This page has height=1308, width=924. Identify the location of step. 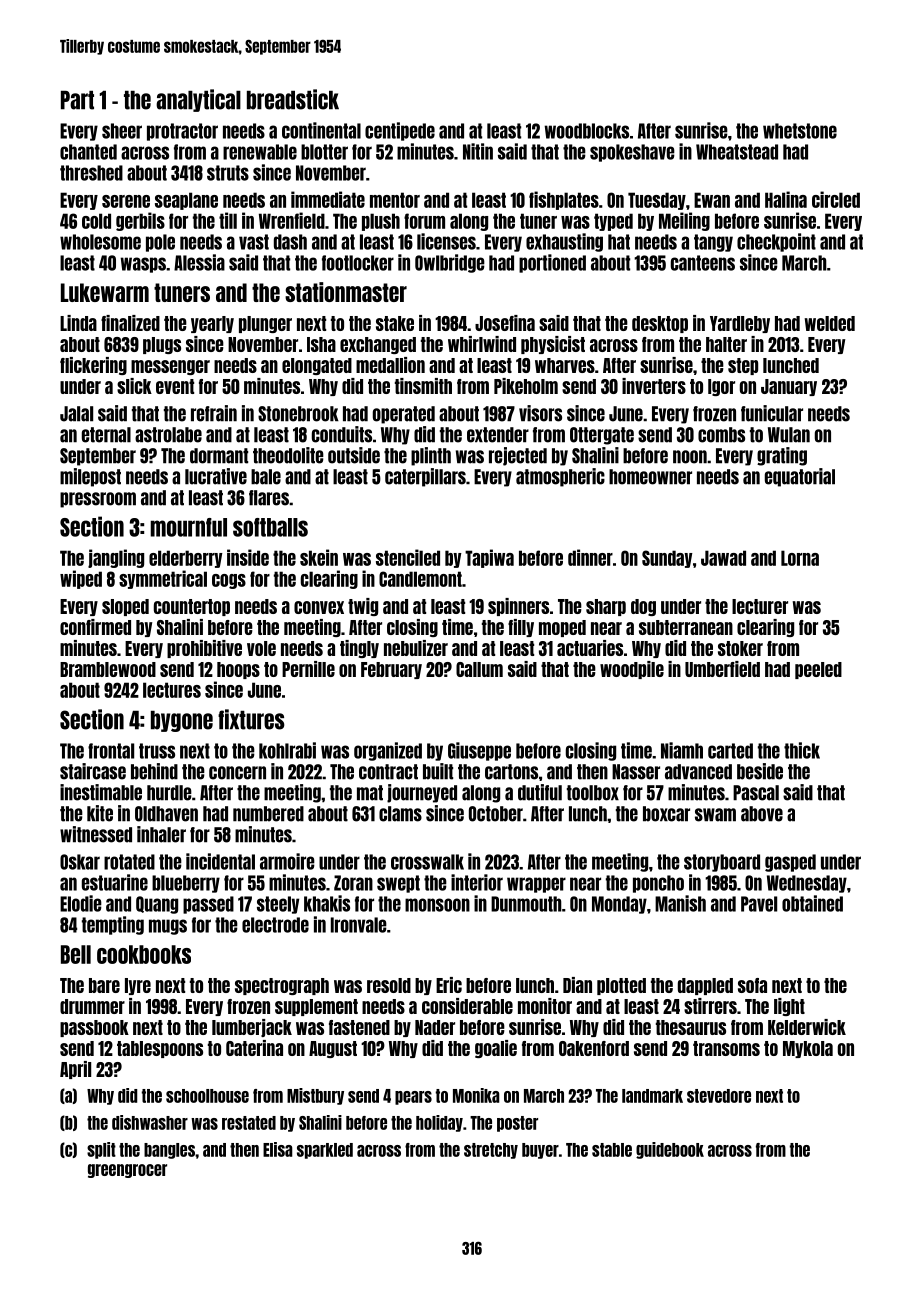
(743, 366).
